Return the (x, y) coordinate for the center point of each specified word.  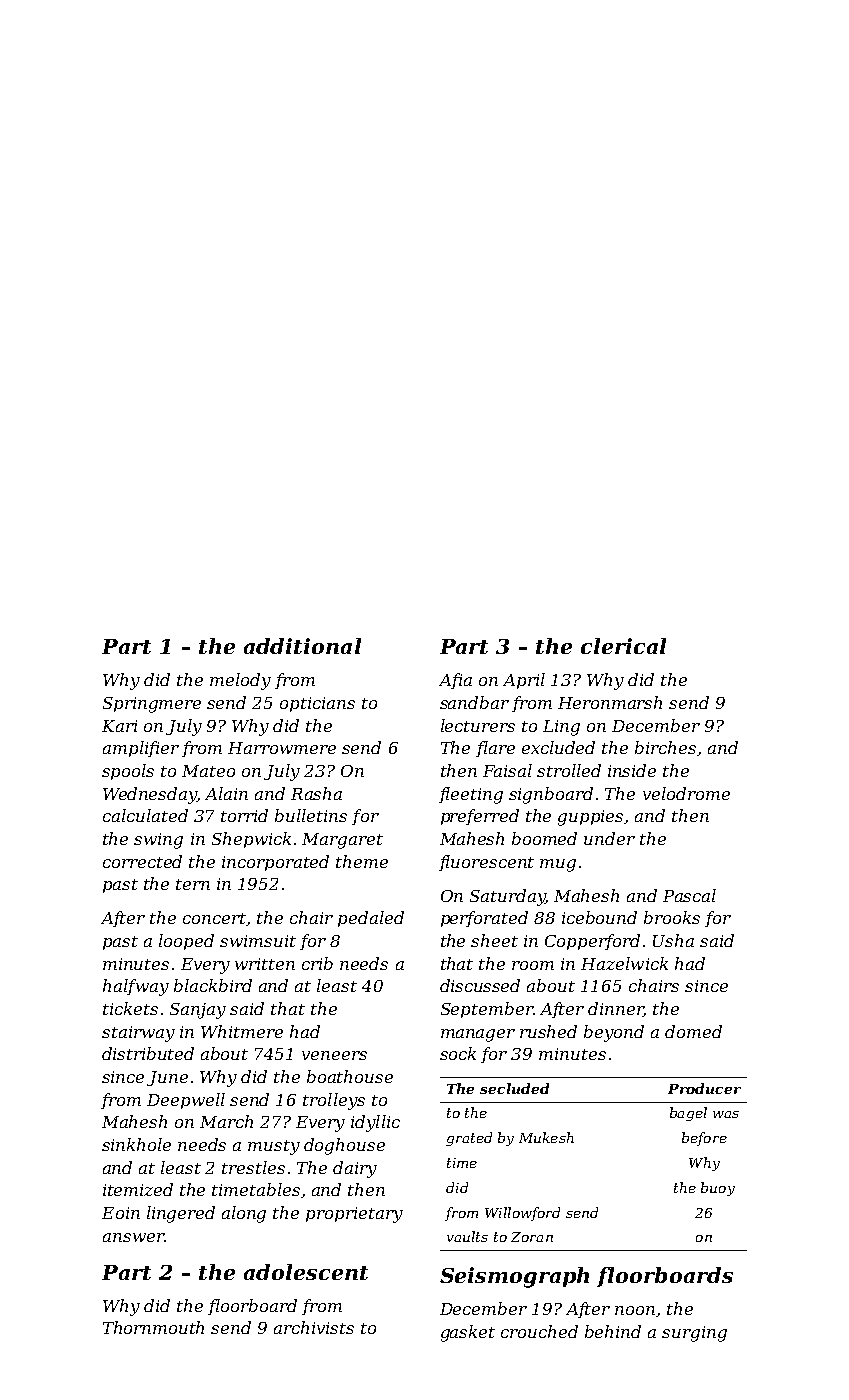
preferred (480, 817)
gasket (468, 1333)
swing (158, 841)
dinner (616, 1009)
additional (302, 646)
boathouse (350, 1076)
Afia (455, 681)
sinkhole (136, 1144)
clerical (623, 646)
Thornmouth (153, 1327)
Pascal (689, 895)
